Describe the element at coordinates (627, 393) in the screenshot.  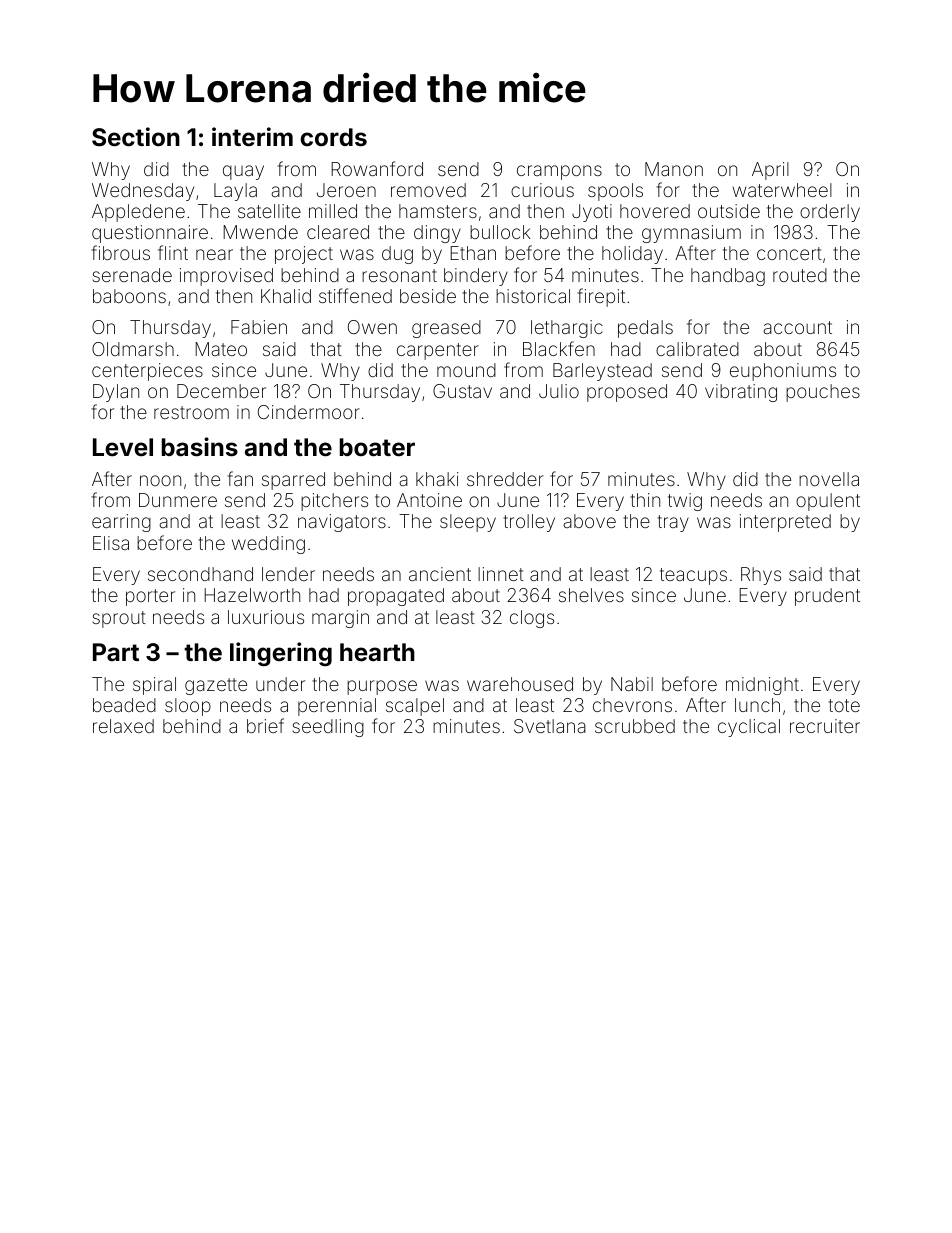
I see `proposed` at that location.
